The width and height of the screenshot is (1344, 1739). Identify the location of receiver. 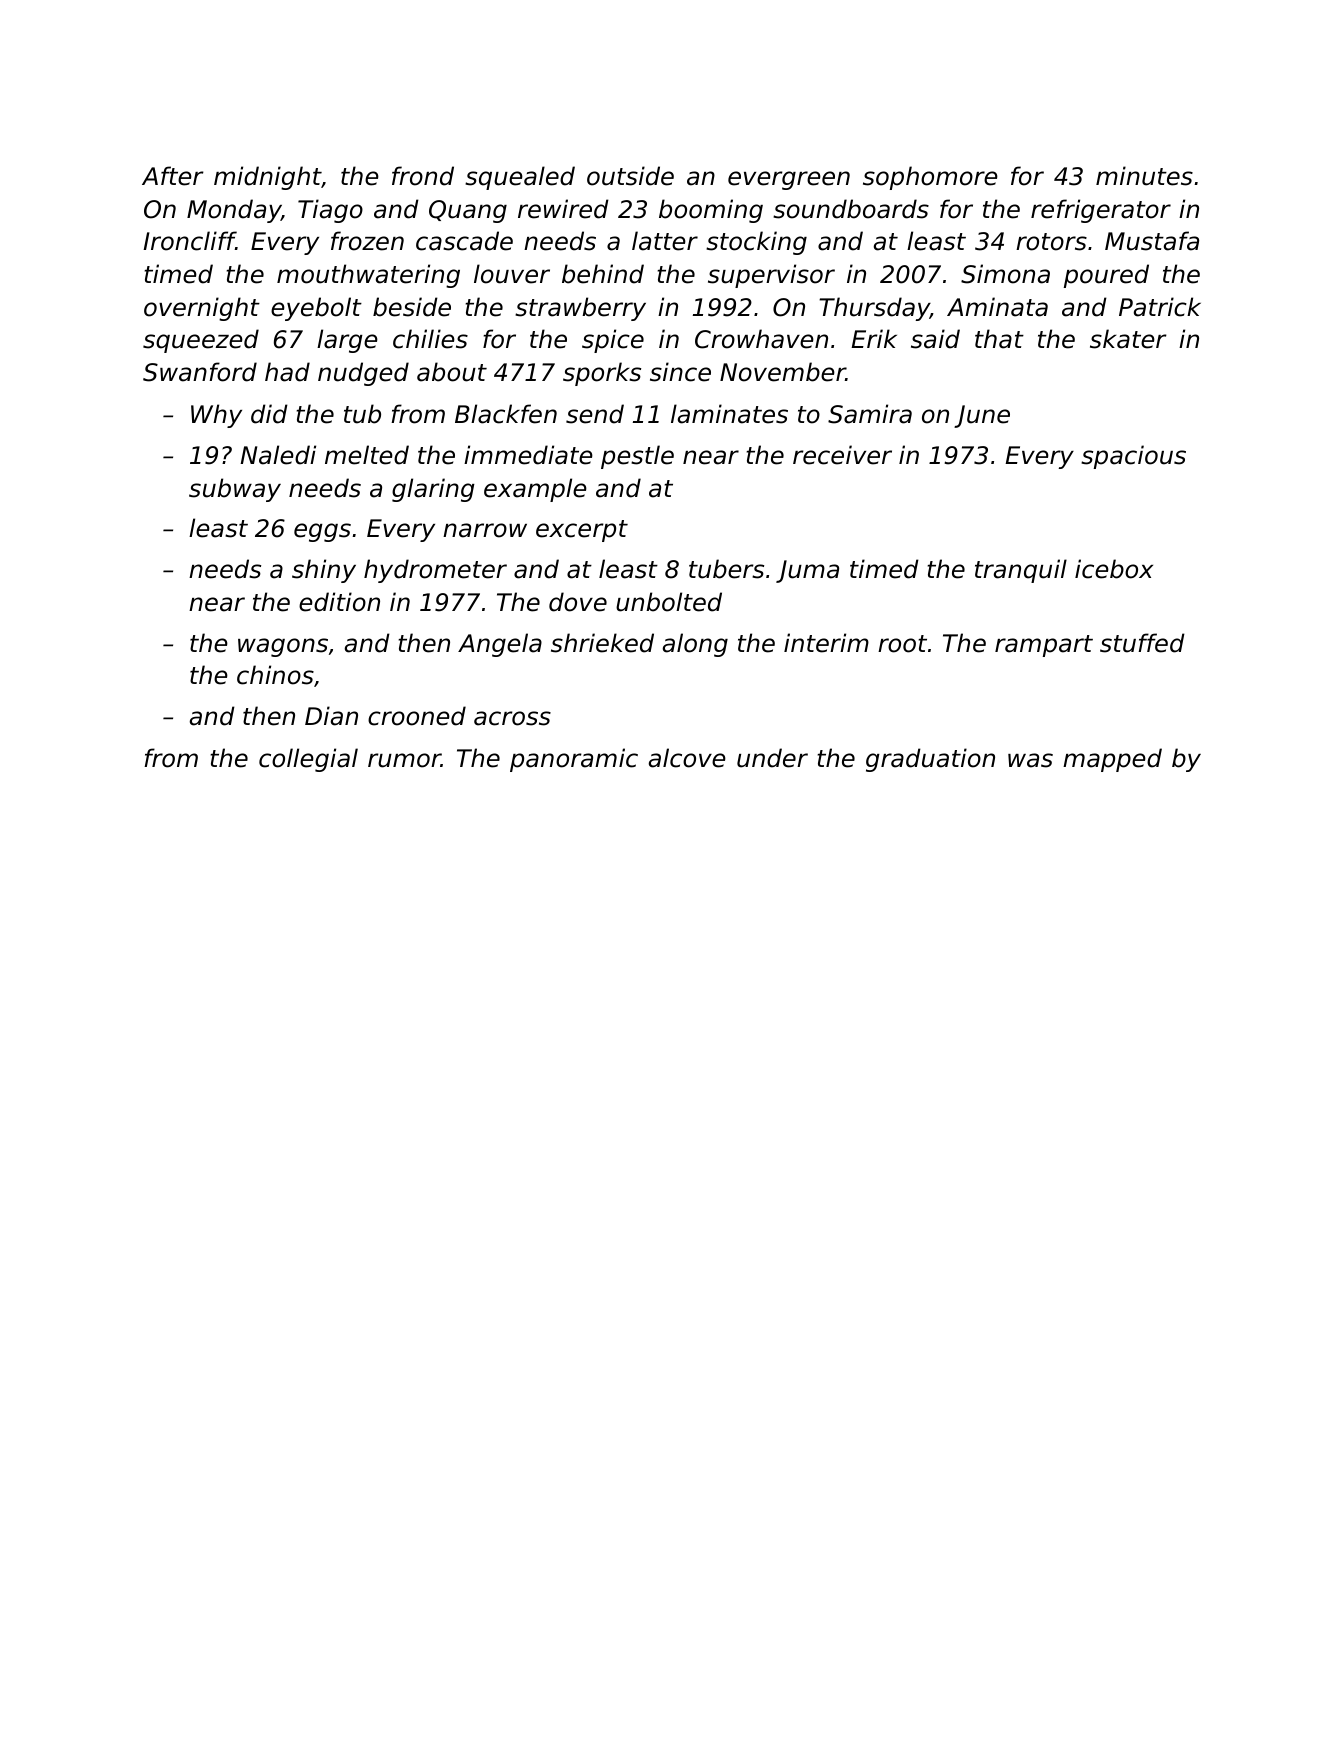
(842, 455).
